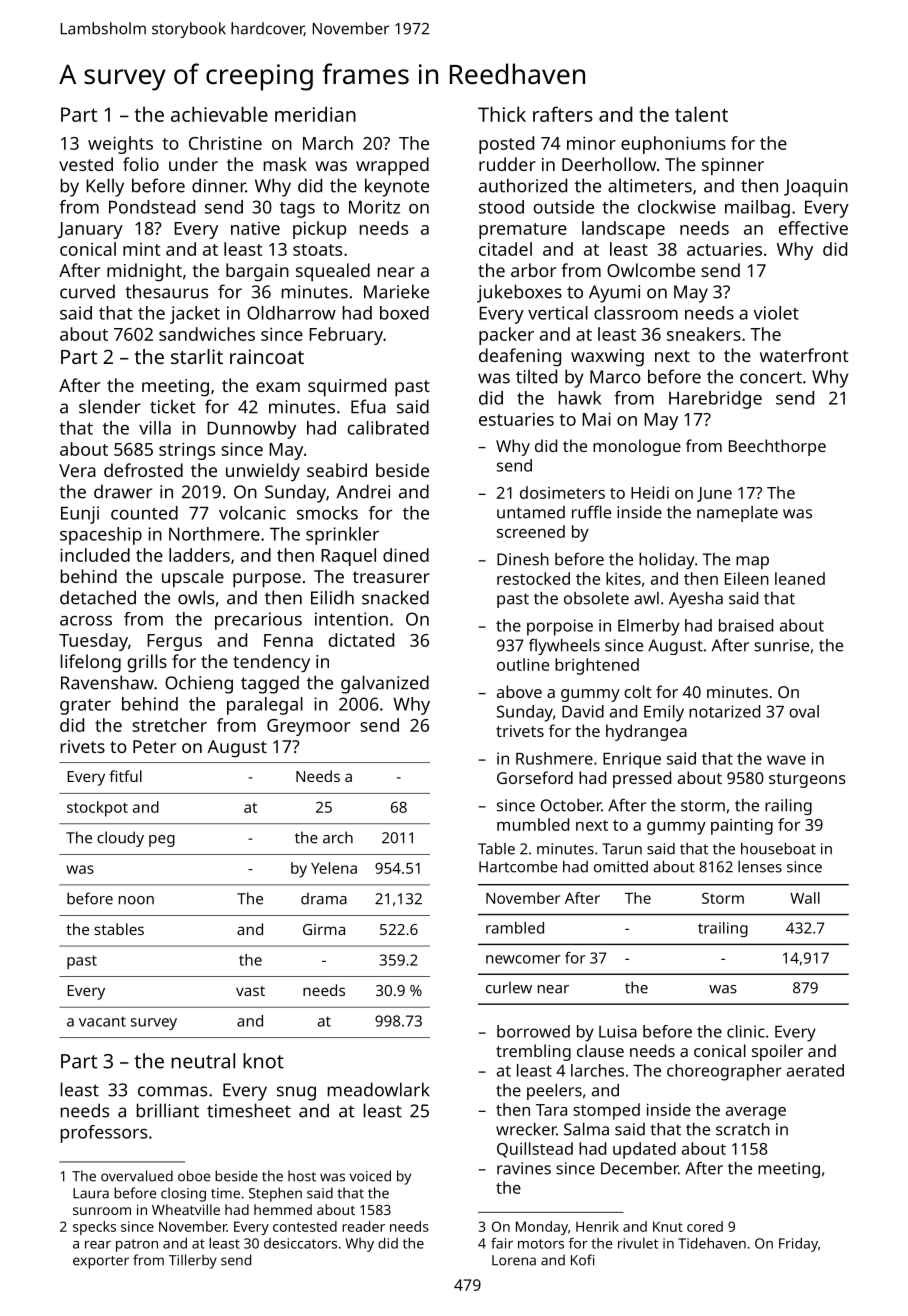 This screenshot has width=908, height=1316. I want to click on calibrated, so click(388, 428).
